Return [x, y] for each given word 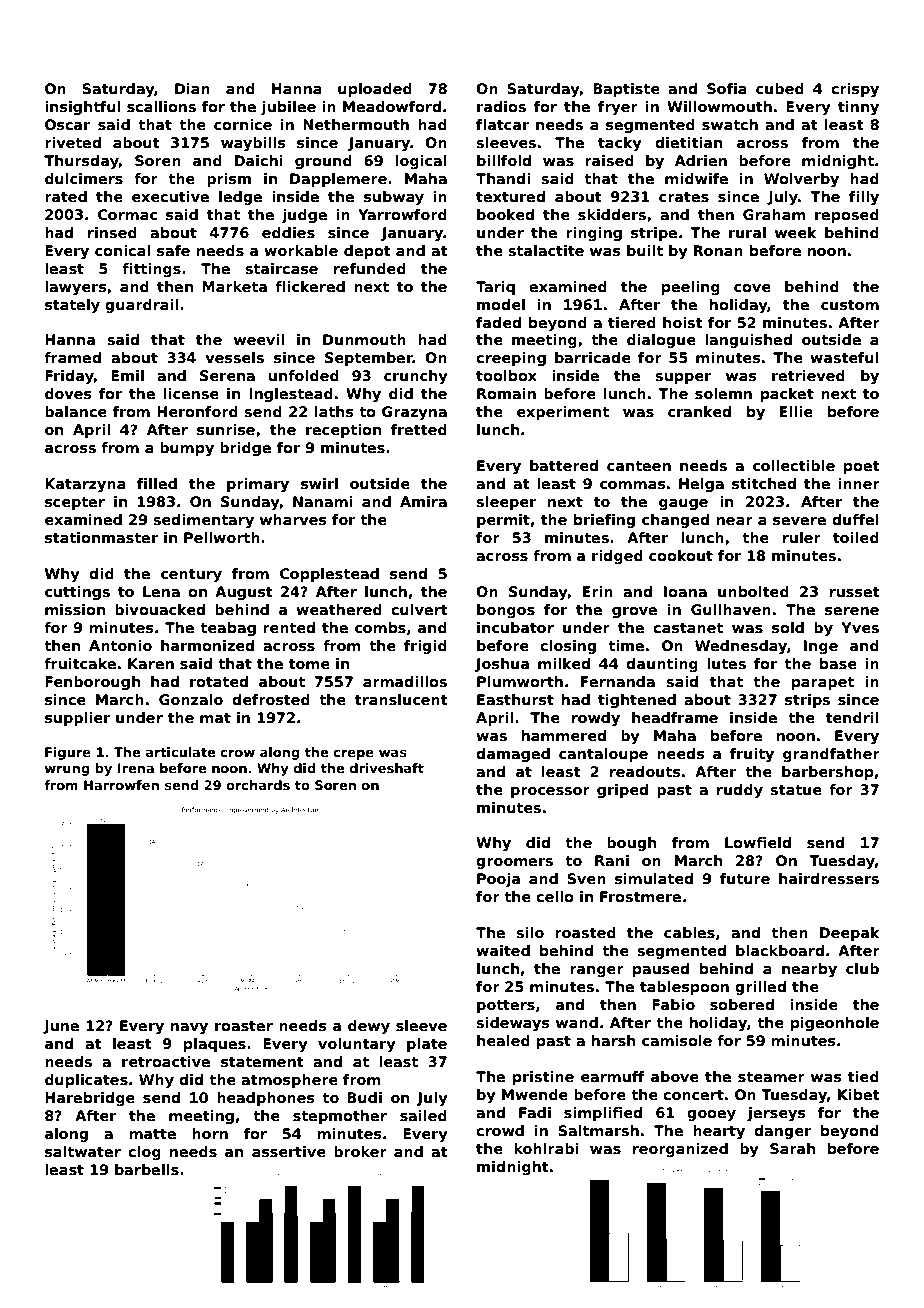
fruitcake [80, 663]
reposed [847, 216]
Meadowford [392, 106]
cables [689, 932]
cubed [780, 88]
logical [421, 162]
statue [796, 790]
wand [577, 1022]
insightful [83, 108]
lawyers [76, 288]
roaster [244, 1026]
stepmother [340, 1117]
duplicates [86, 1081]
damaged [513, 755]
